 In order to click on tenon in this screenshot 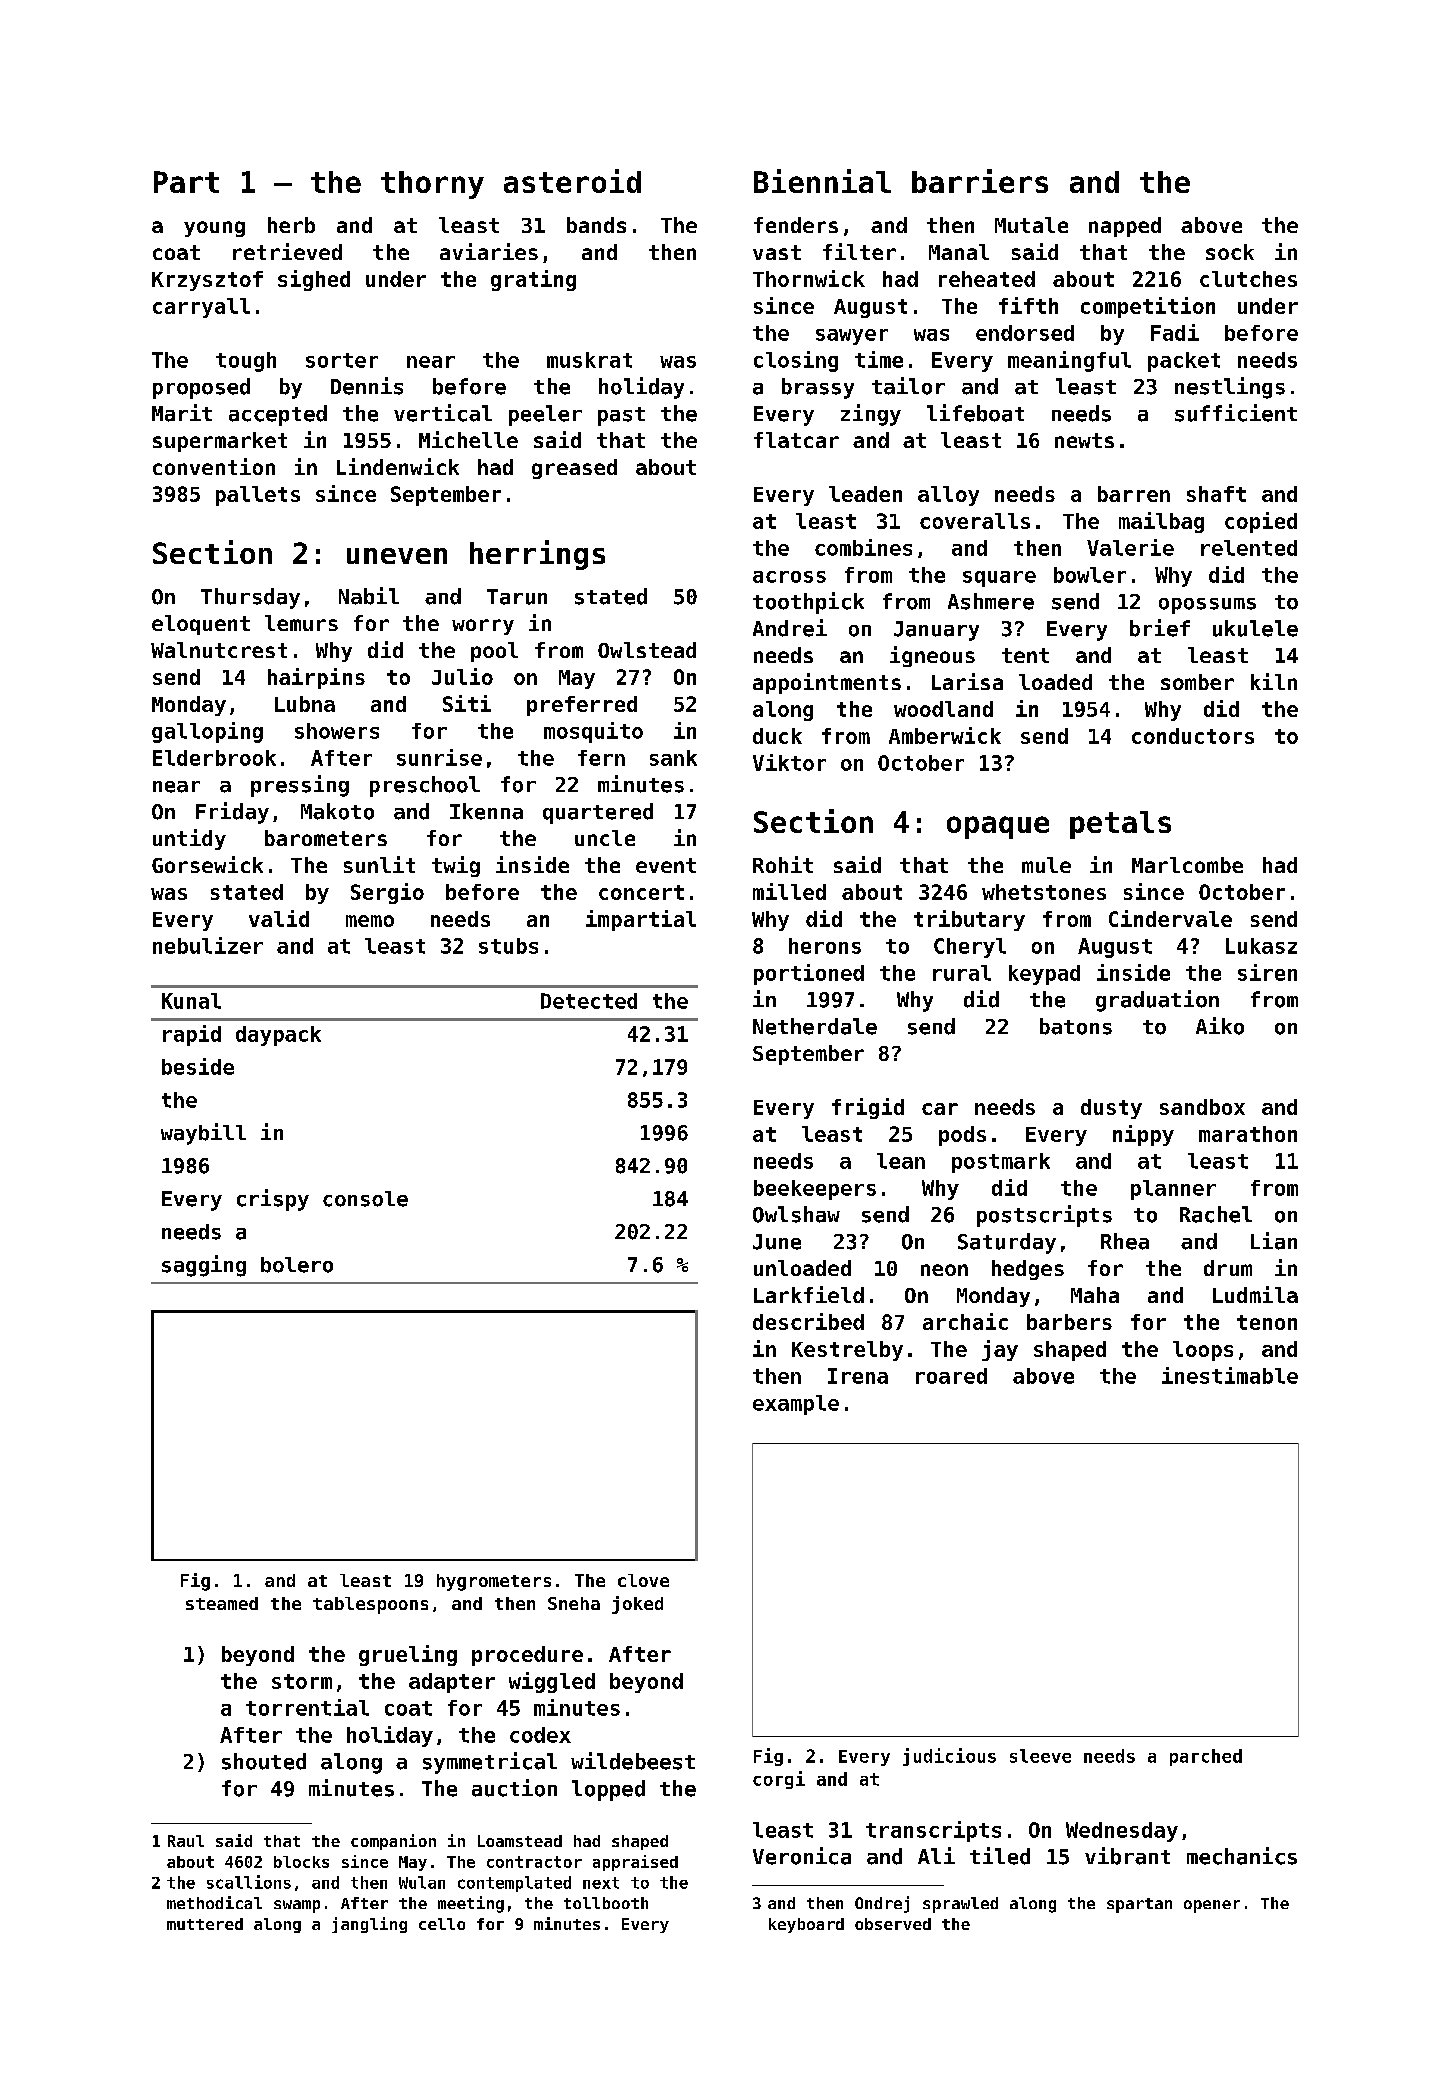, I will do `click(1267, 1322)`.
